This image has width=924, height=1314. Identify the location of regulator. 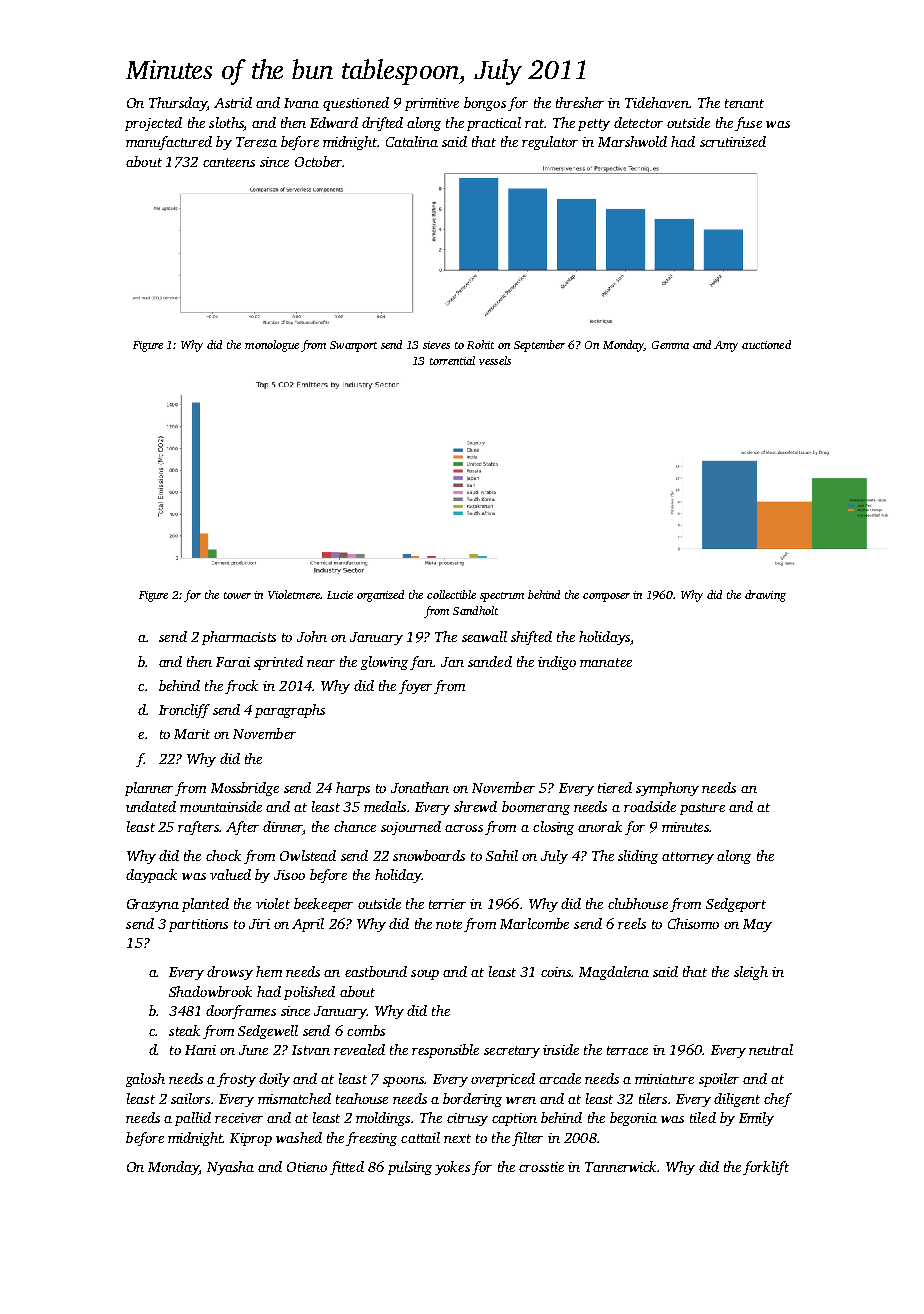
(550, 143).
